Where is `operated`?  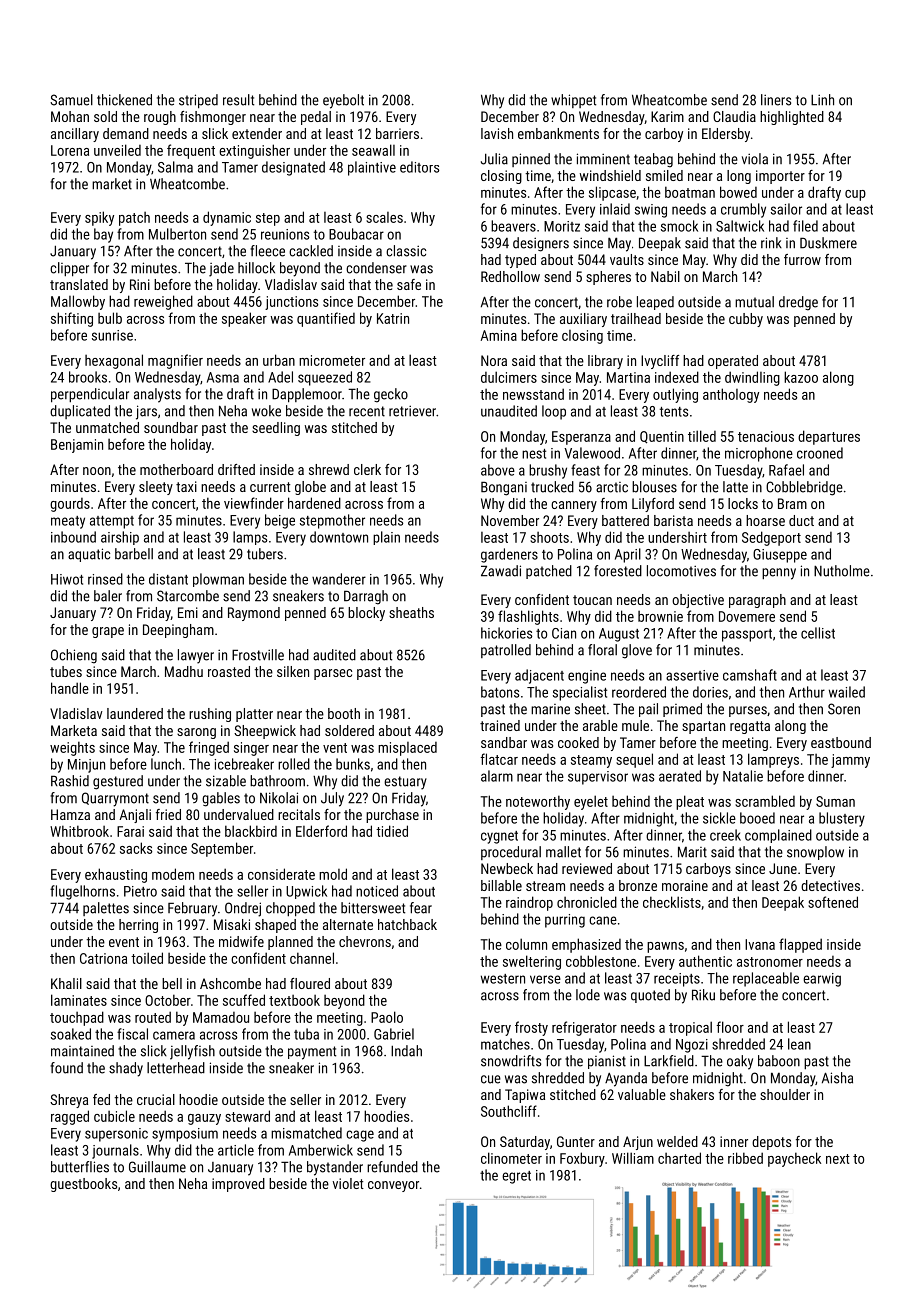 operated is located at coordinates (733, 362).
